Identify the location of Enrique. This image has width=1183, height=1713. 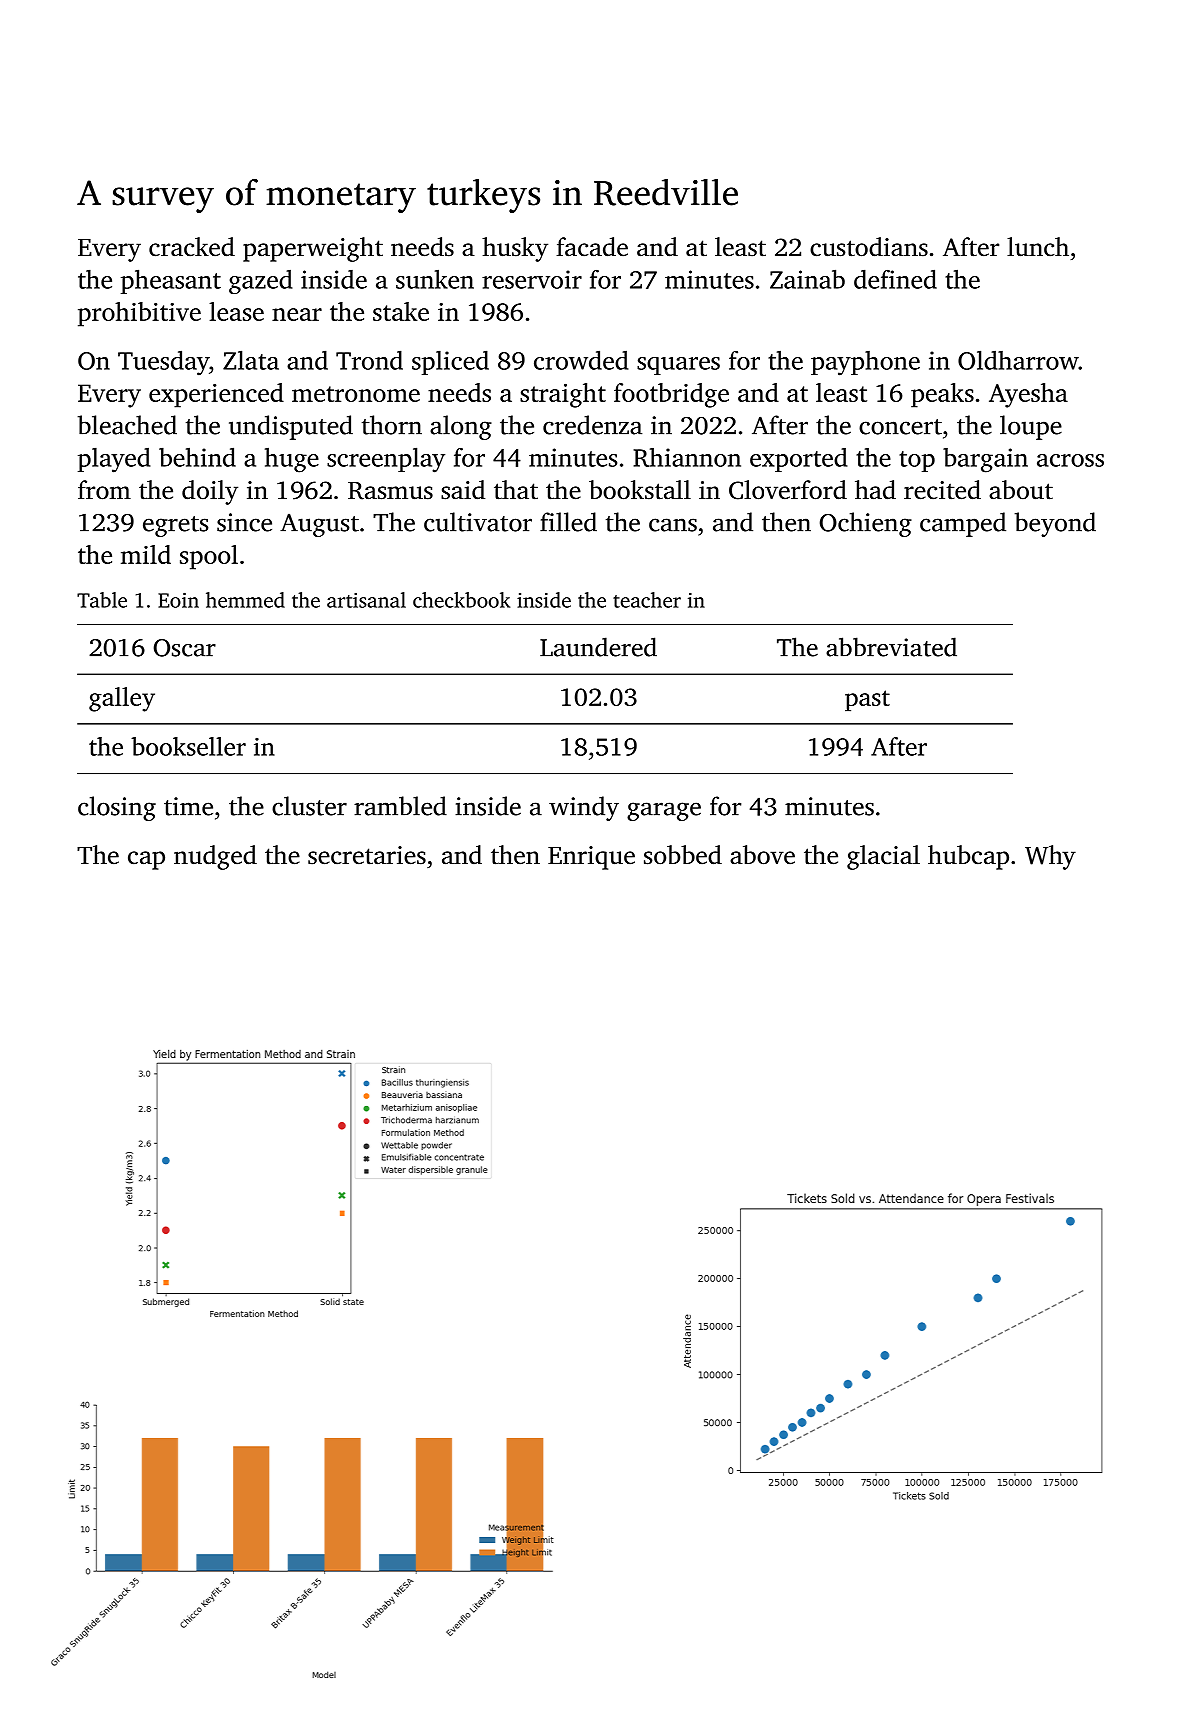
(591, 858).
